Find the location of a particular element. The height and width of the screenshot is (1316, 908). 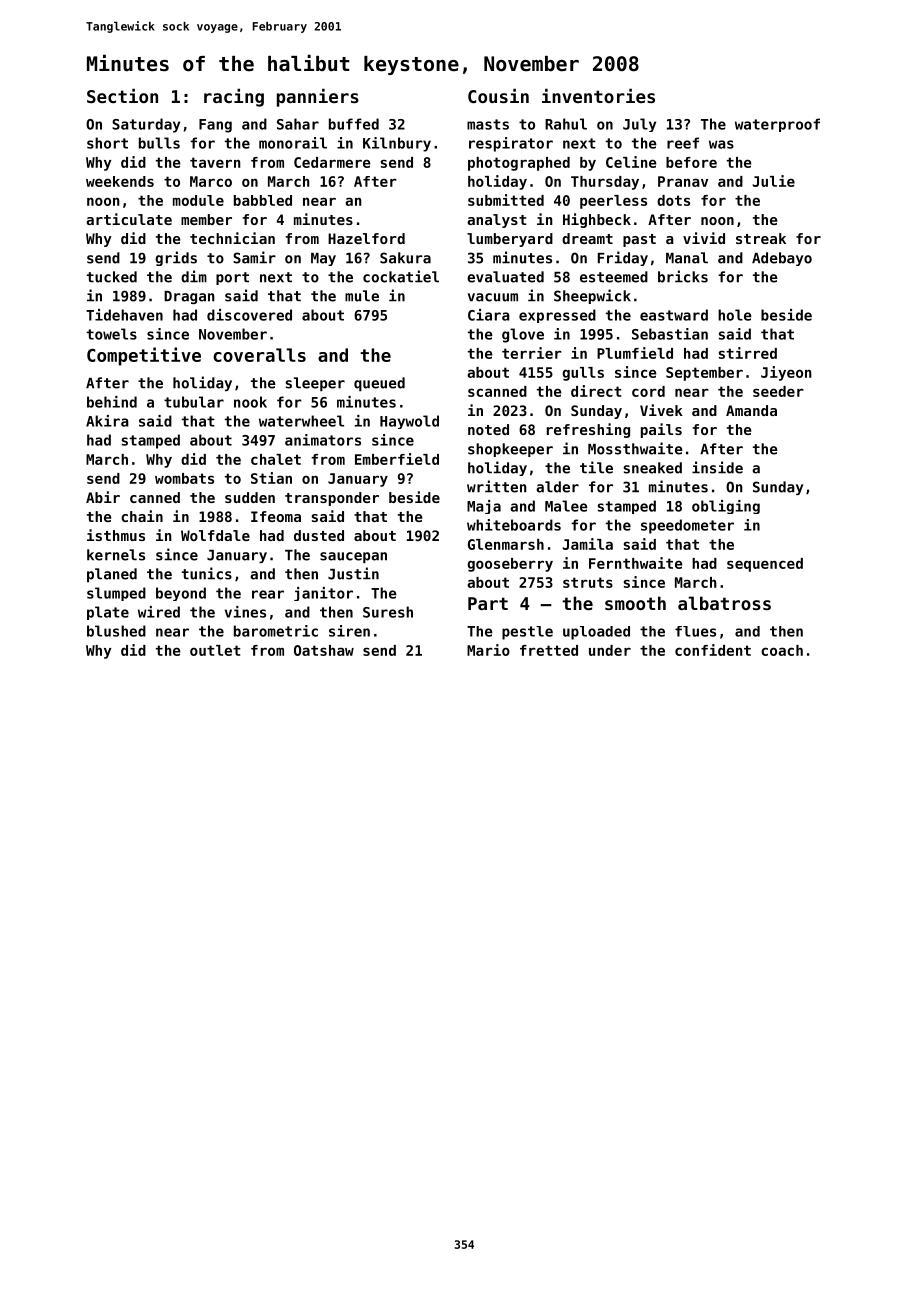

tubular is located at coordinates (194, 402).
